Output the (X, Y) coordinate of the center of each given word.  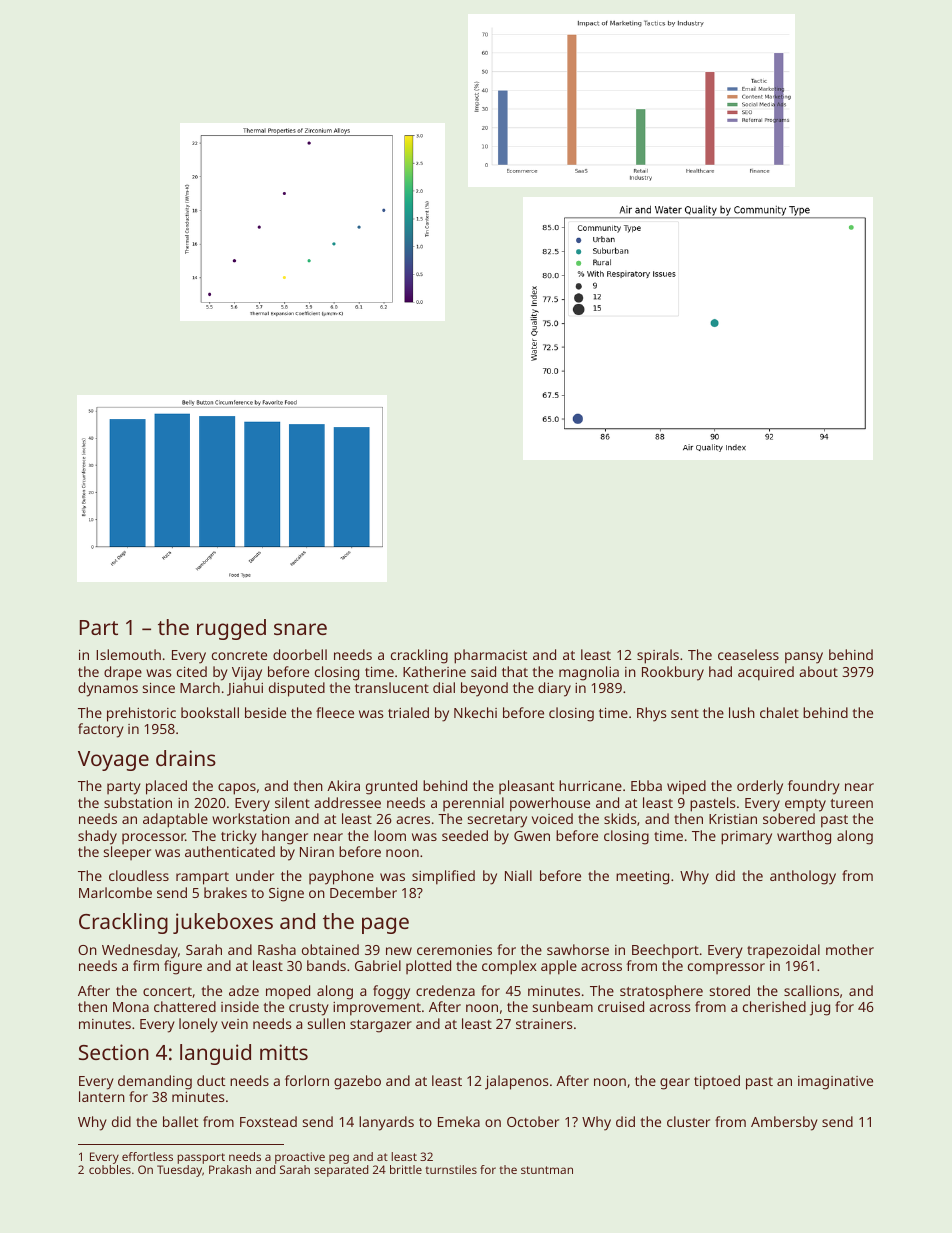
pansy (804, 658)
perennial (473, 804)
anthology (803, 877)
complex (509, 967)
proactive (300, 1158)
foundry (814, 787)
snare (300, 629)
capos (237, 789)
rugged (231, 629)
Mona (131, 1007)
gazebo (357, 1082)
